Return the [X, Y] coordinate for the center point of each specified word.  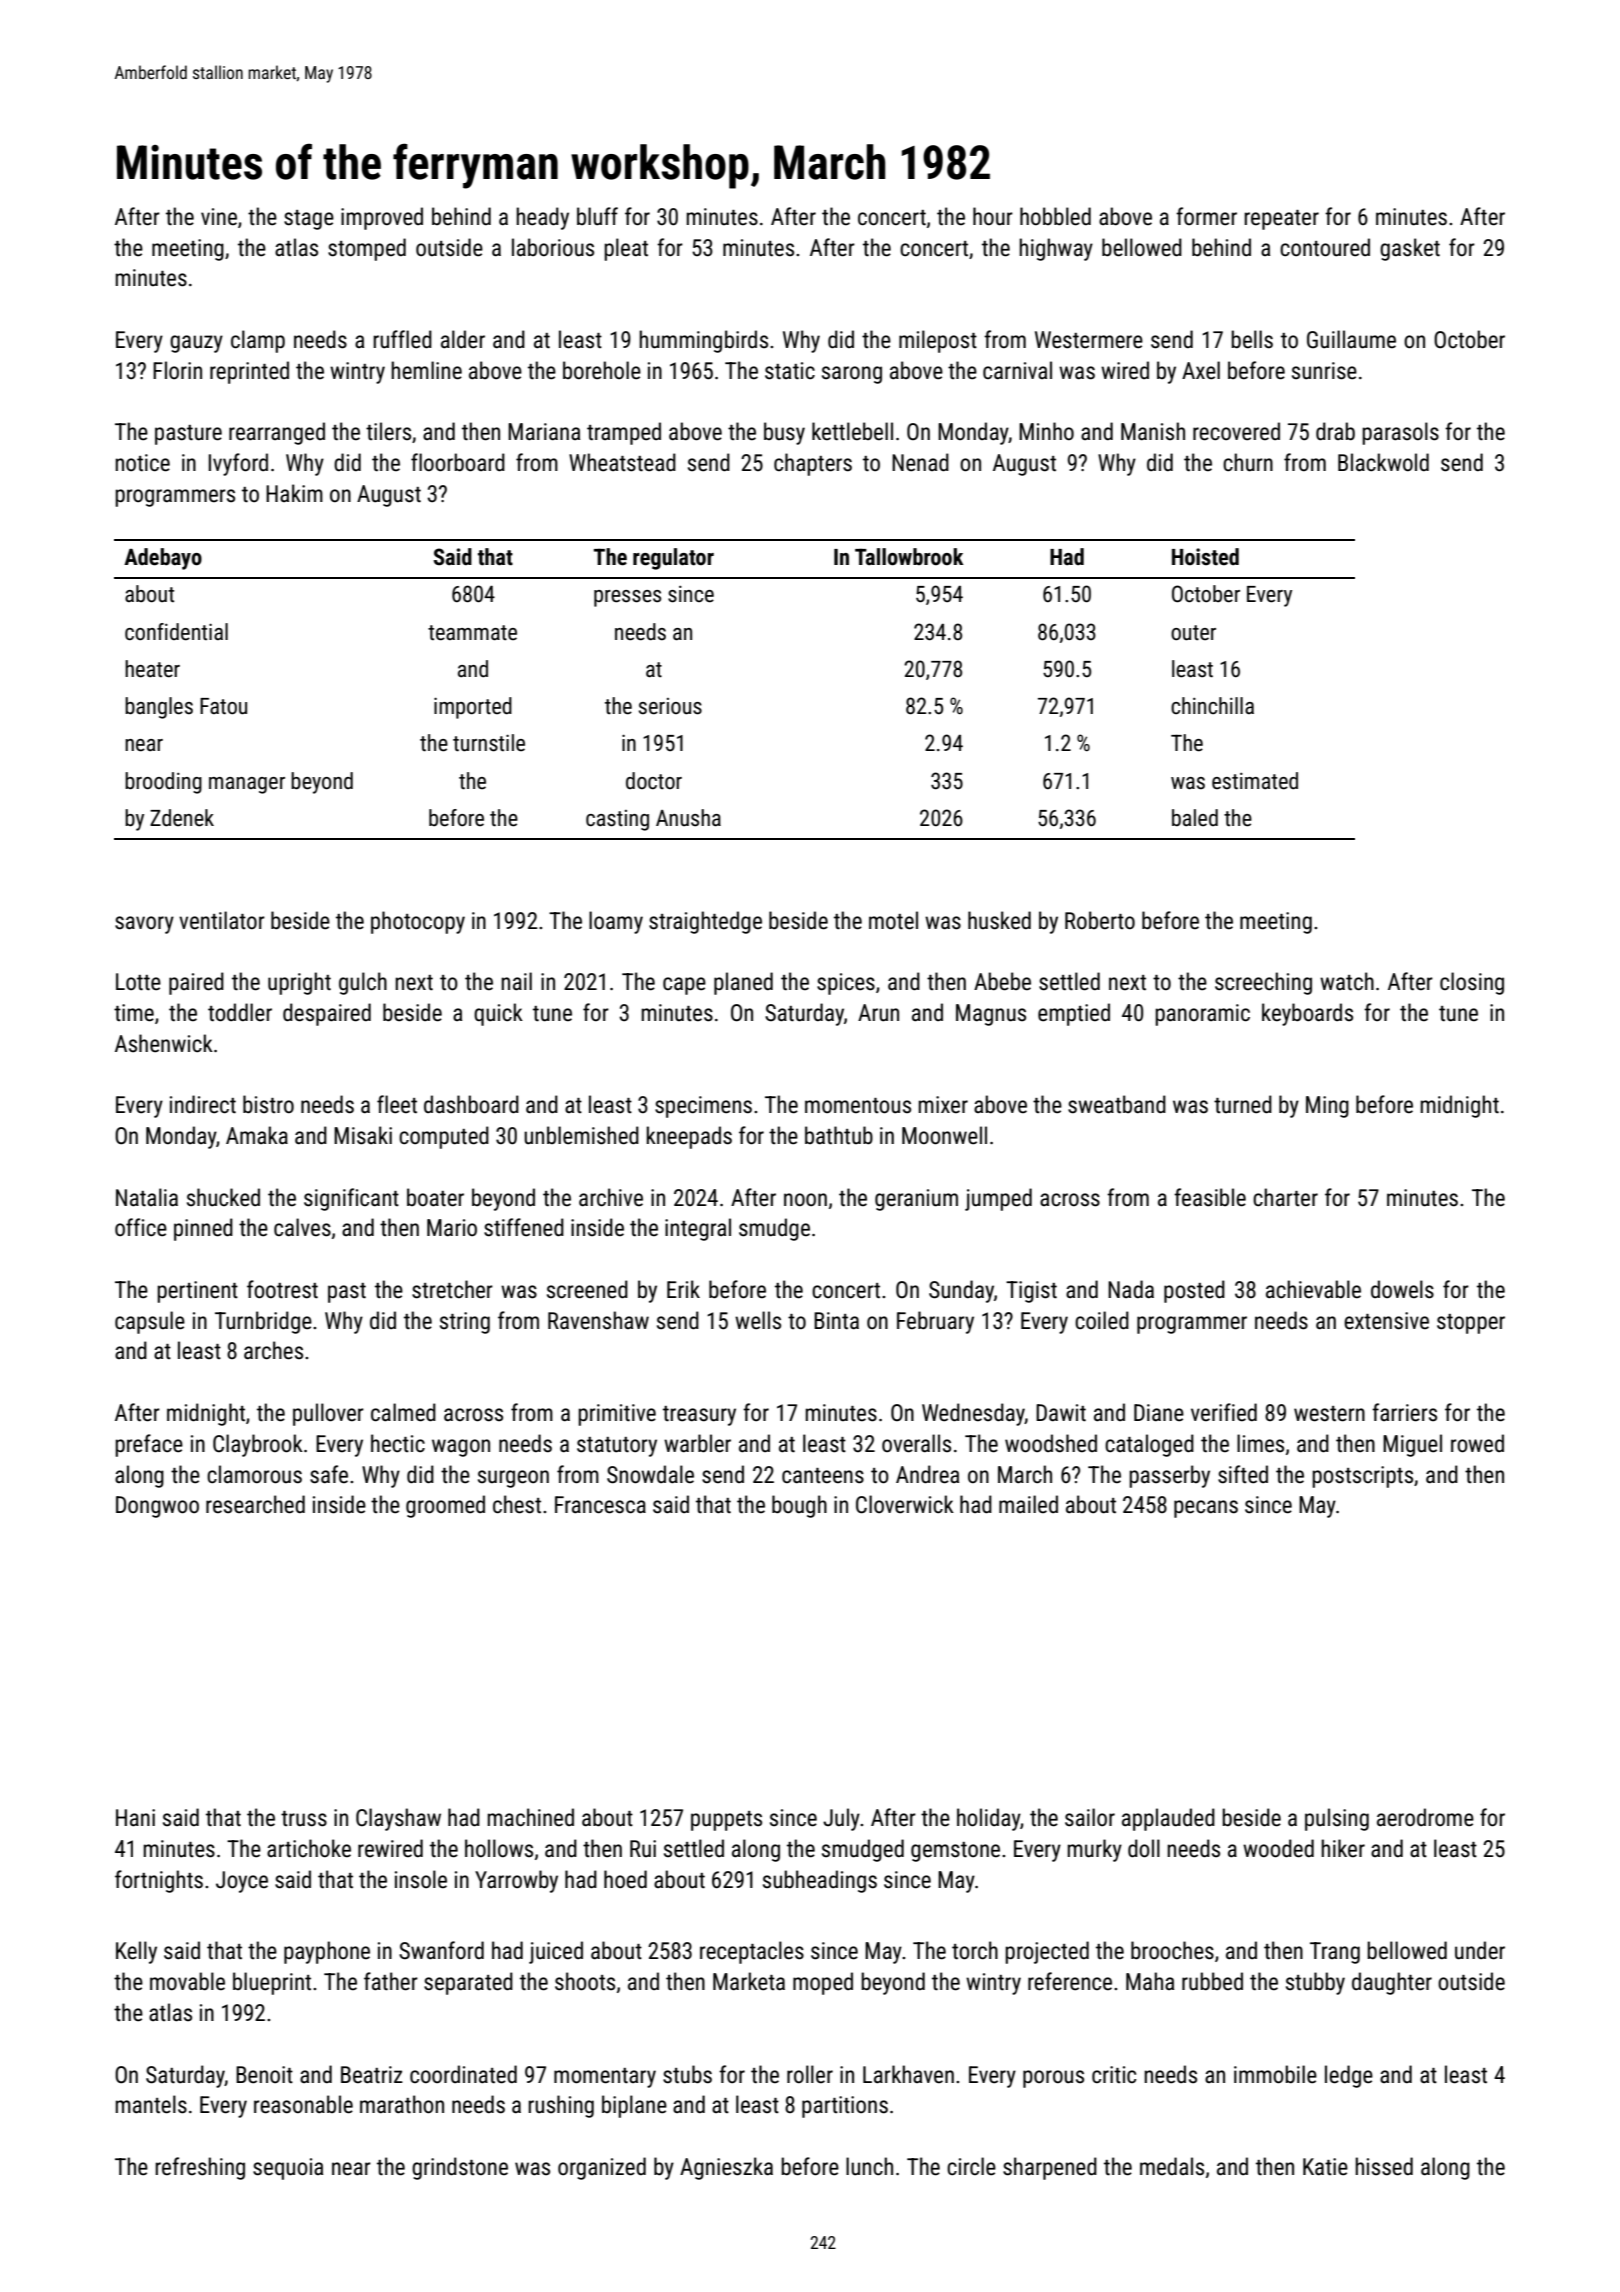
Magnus [991, 1015]
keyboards [1307, 1014]
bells [1252, 339]
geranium [916, 1200]
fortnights [159, 1881]
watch [1347, 981]
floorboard [458, 462]
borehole [602, 370]
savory [144, 925]
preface [149, 1445]
